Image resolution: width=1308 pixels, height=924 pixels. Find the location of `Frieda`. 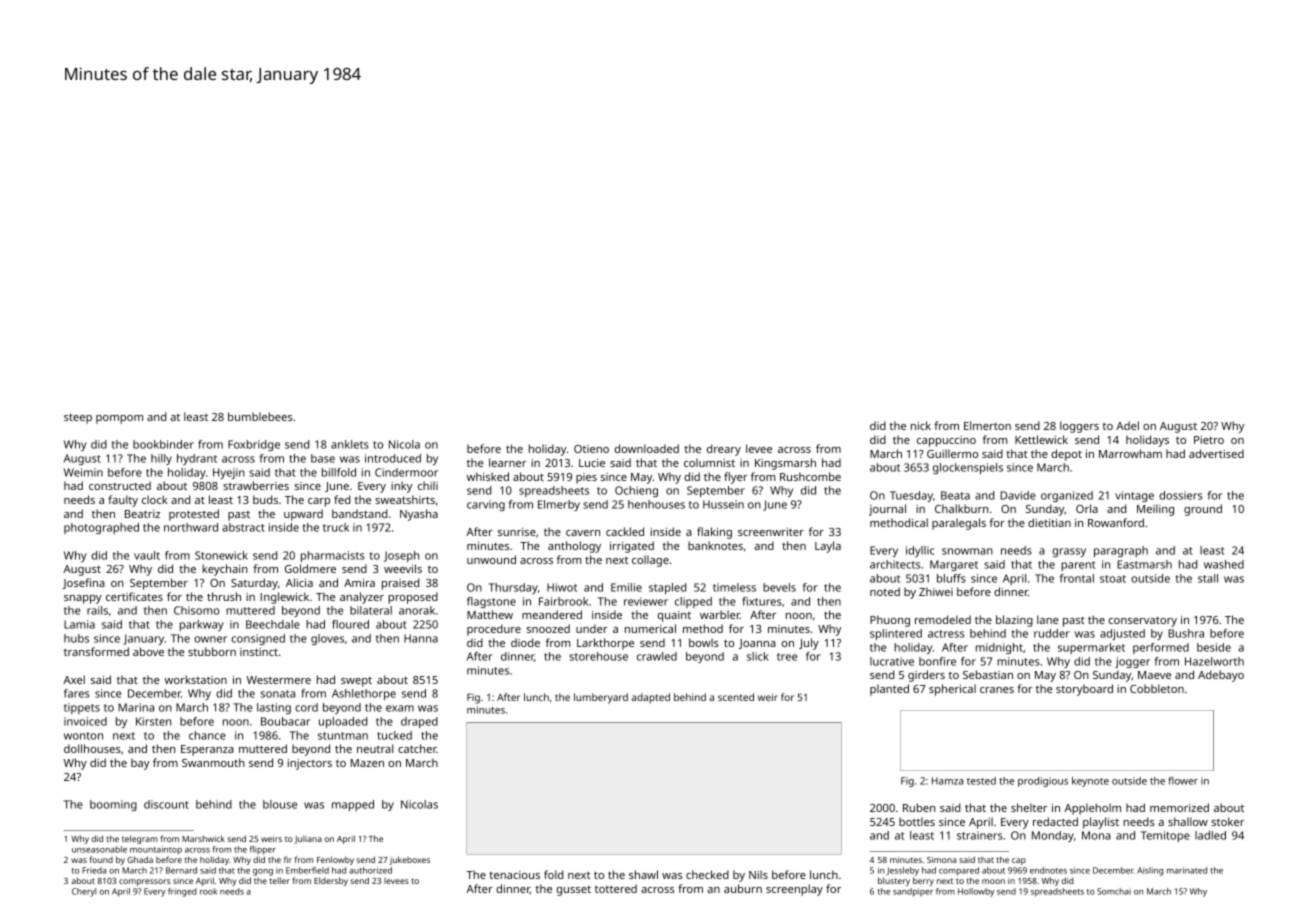

Frieda is located at coordinates (94, 870).
